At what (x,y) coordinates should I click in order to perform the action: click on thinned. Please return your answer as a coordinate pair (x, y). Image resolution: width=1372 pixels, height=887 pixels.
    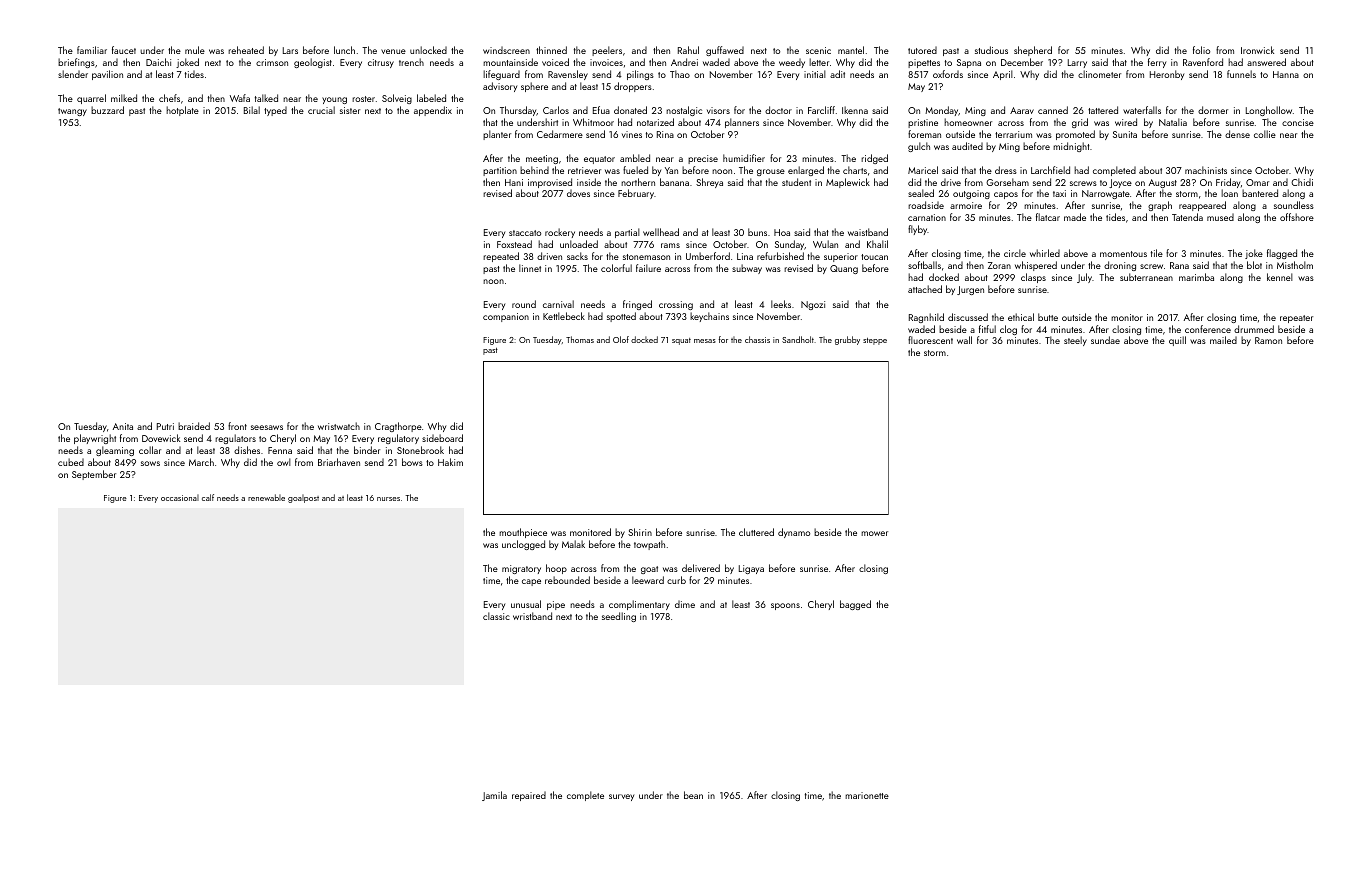
    Looking at the image, I should click on (551, 50).
